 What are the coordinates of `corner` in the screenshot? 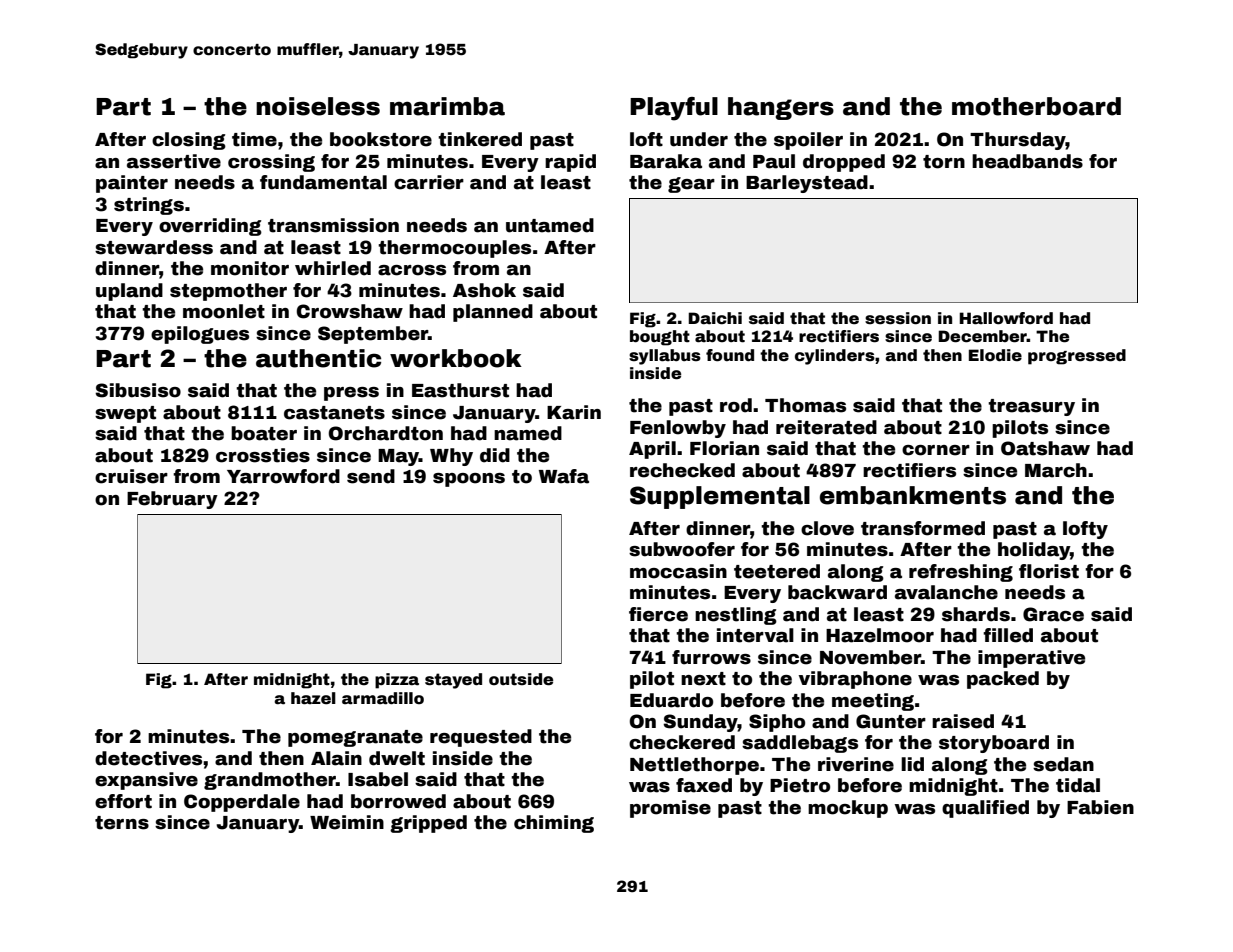 It's located at (936, 450).
